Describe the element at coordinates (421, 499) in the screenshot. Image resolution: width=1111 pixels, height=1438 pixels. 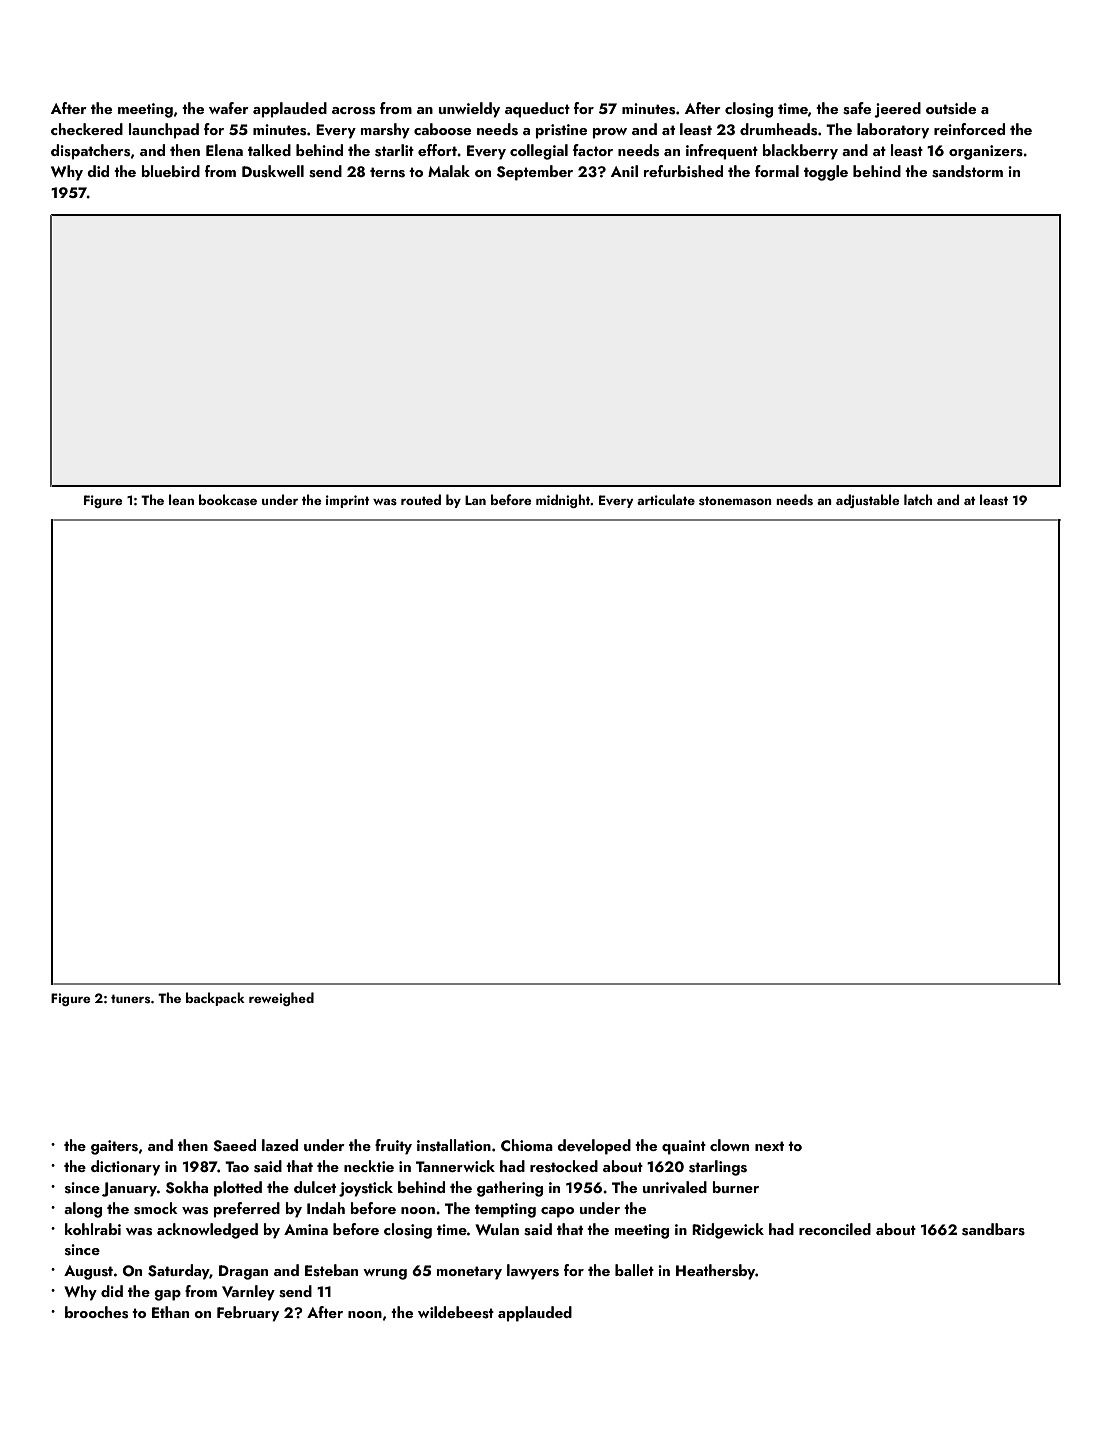
I see `routed` at that location.
